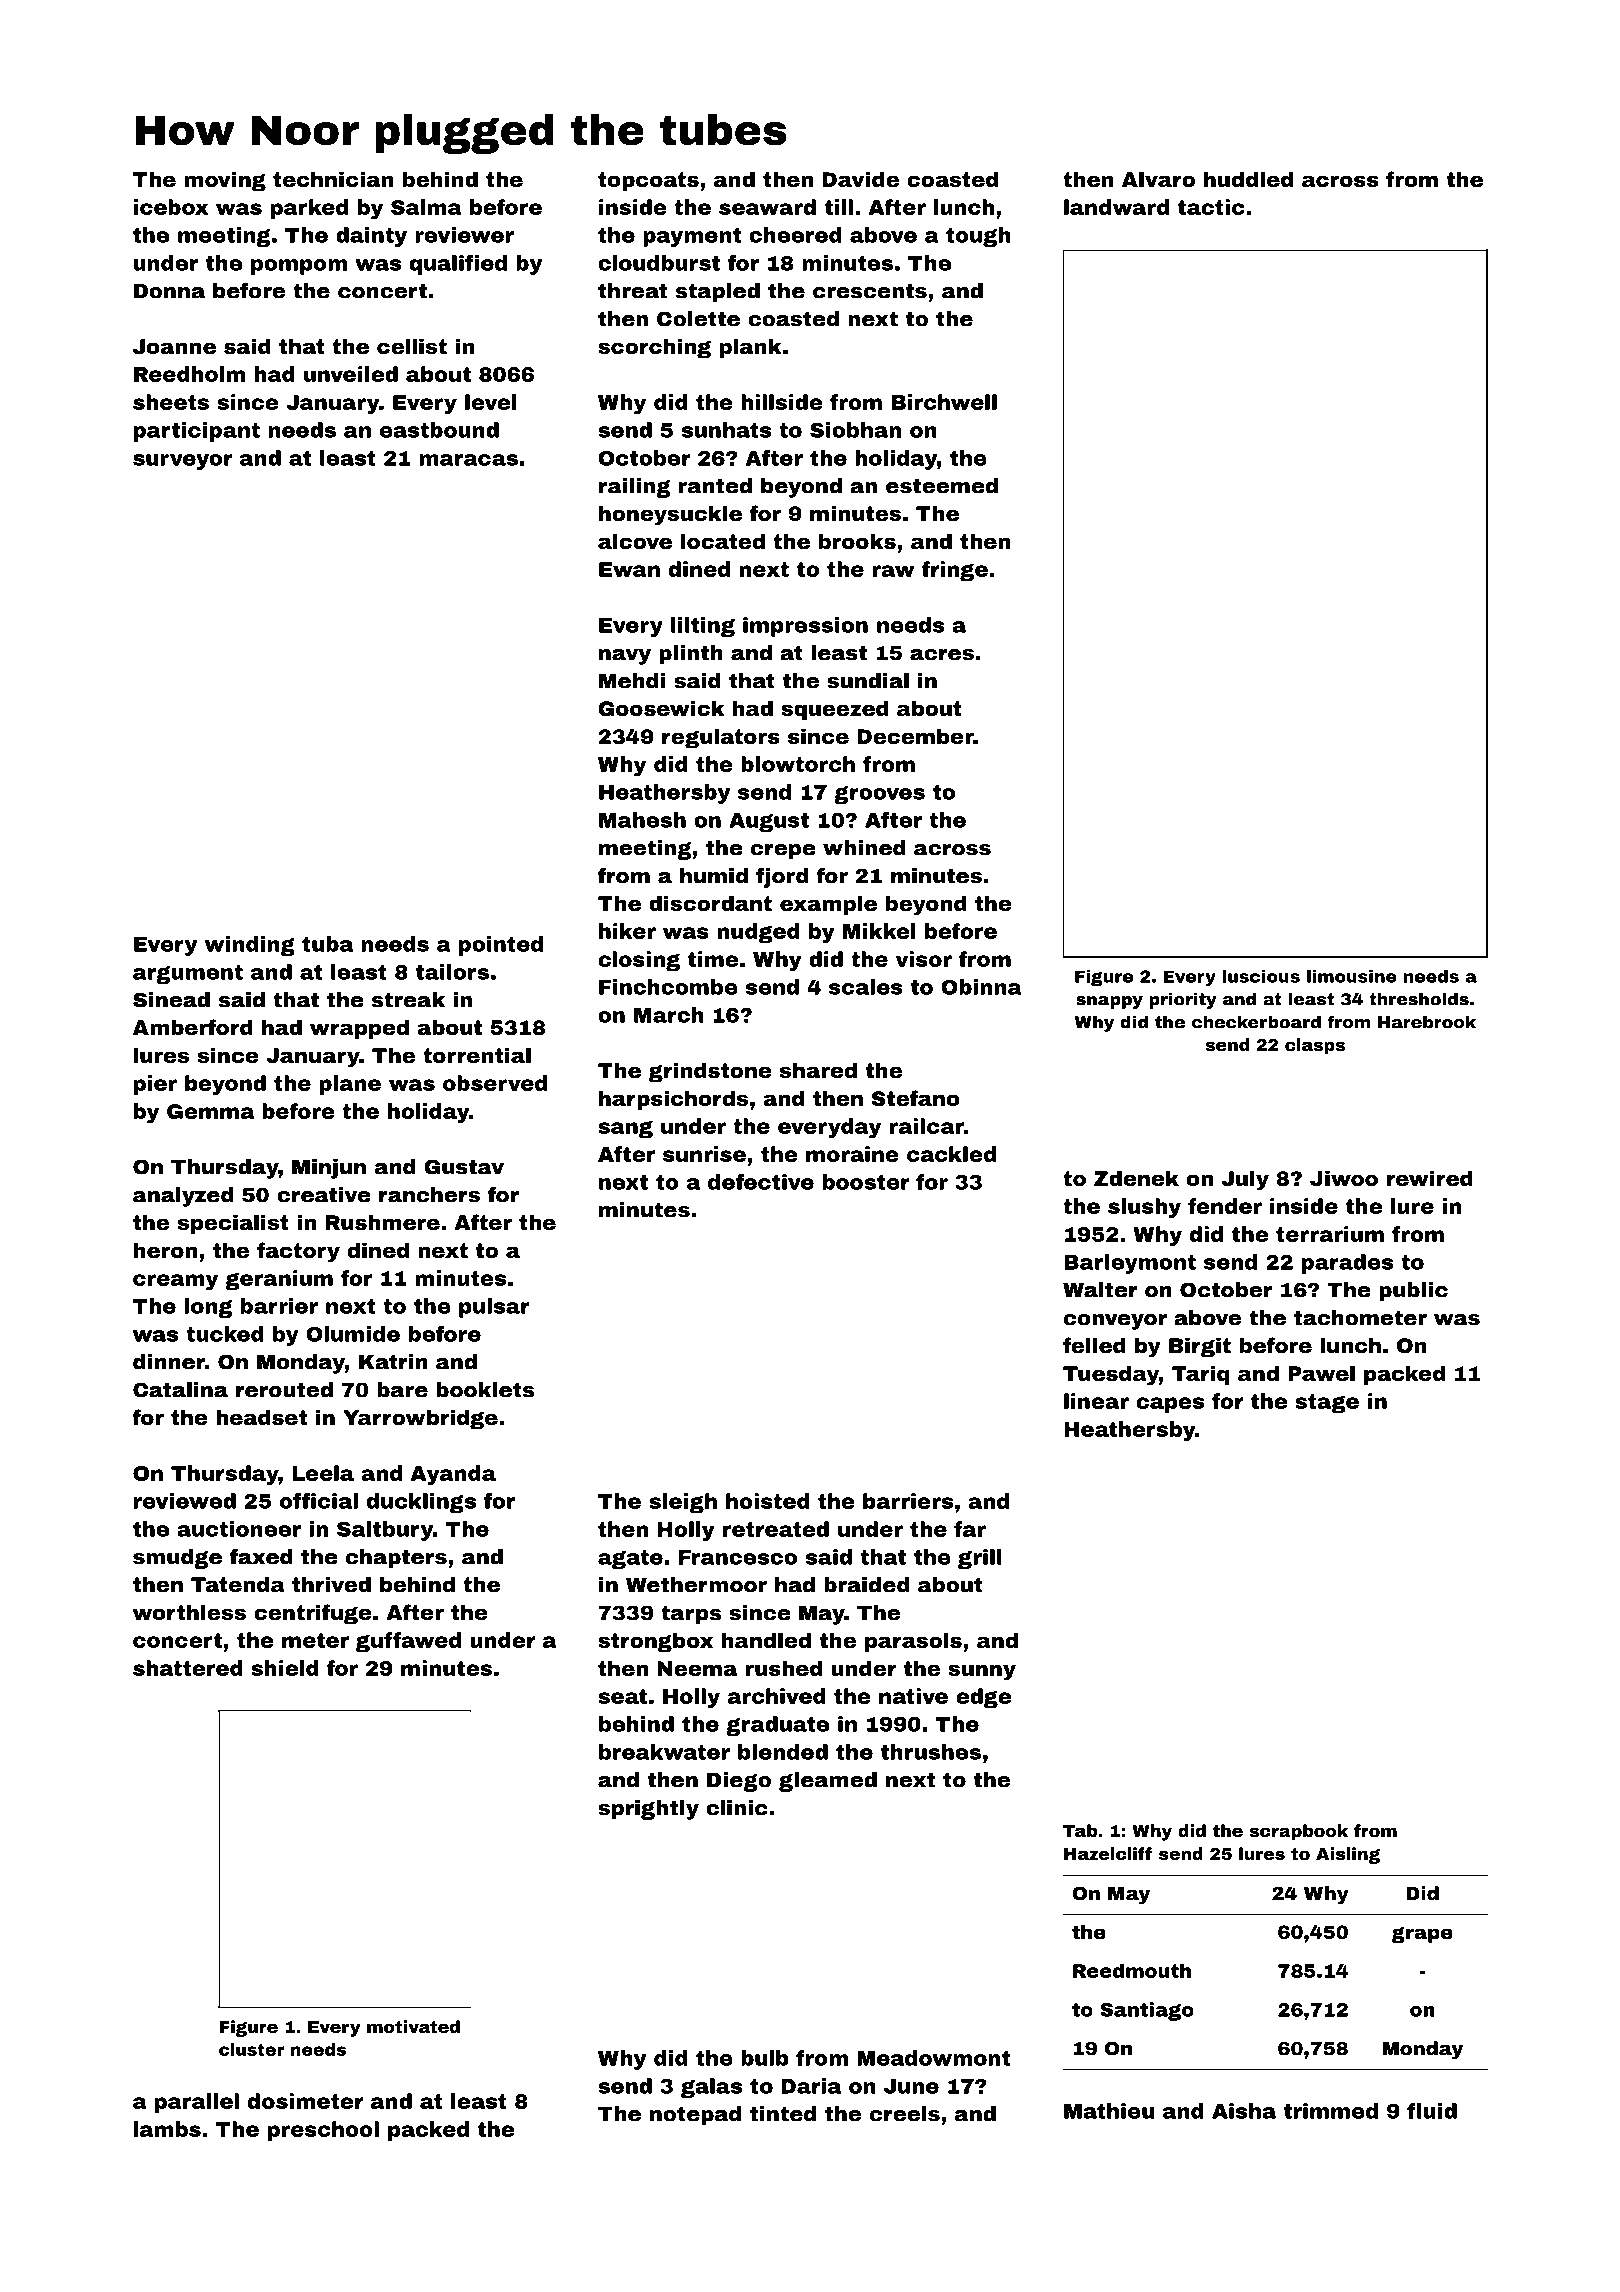  I want to click on crescents, so click(870, 291).
